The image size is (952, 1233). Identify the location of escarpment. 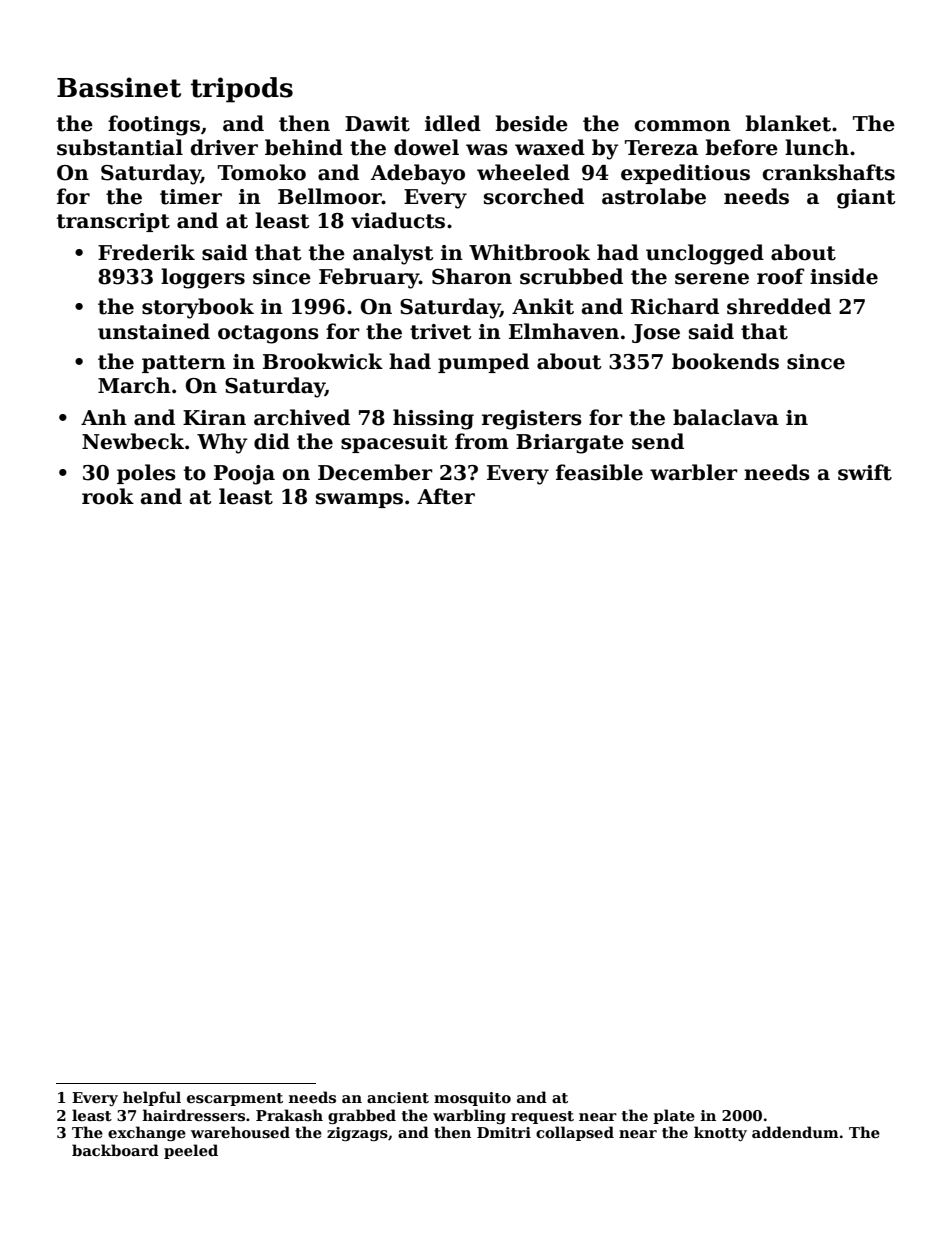
(235, 1099).
